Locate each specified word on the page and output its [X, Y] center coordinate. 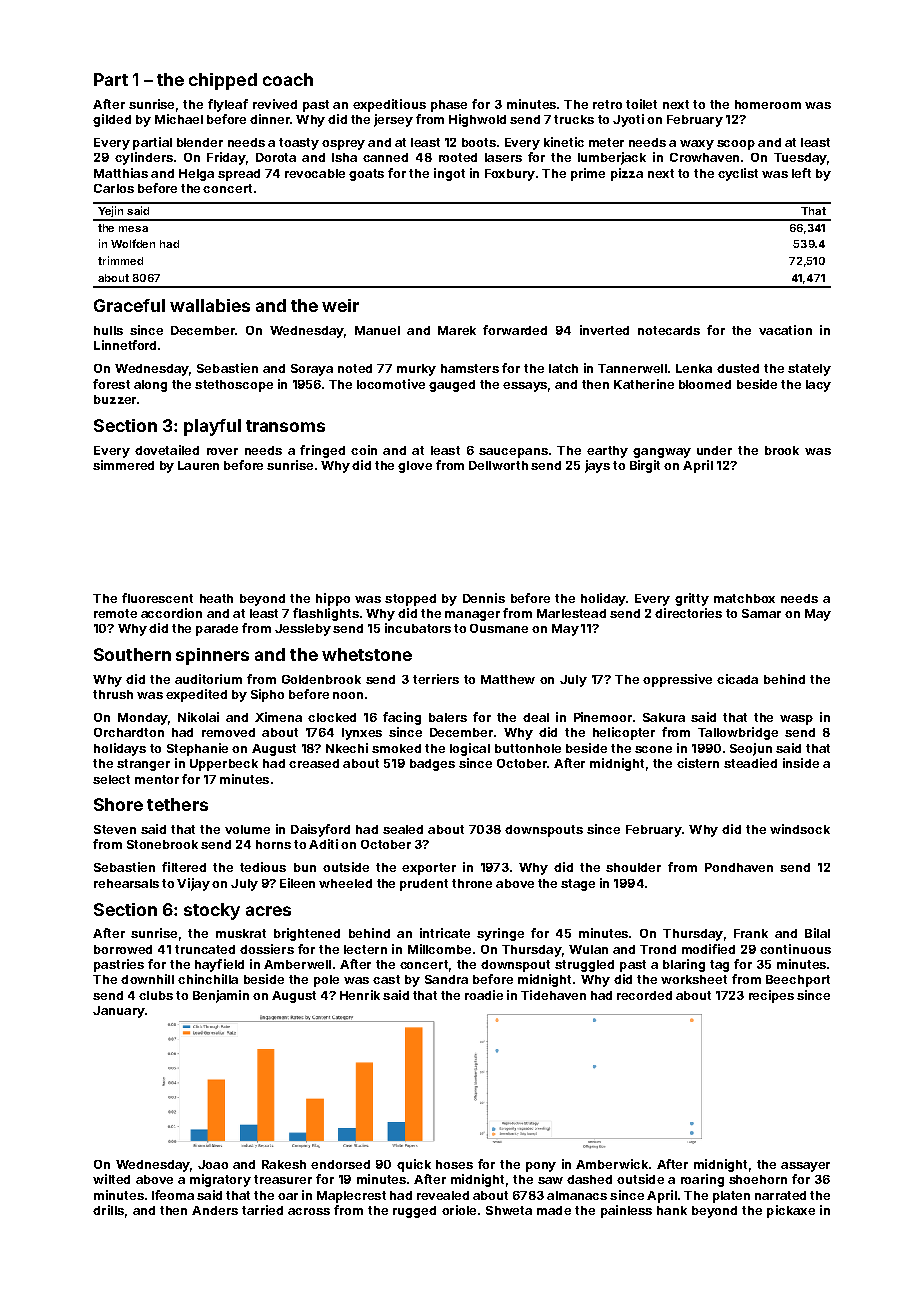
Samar [761, 613]
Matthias [121, 173]
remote [115, 613]
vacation [785, 330]
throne [472, 883]
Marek [457, 330]
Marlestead [571, 613]
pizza [627, 174]
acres [268, 911]
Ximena [278, 717]
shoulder [633, 867]
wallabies [210, 305]
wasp [796, 720]
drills [108, 1210]
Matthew [508, 679]
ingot [449, 174]
